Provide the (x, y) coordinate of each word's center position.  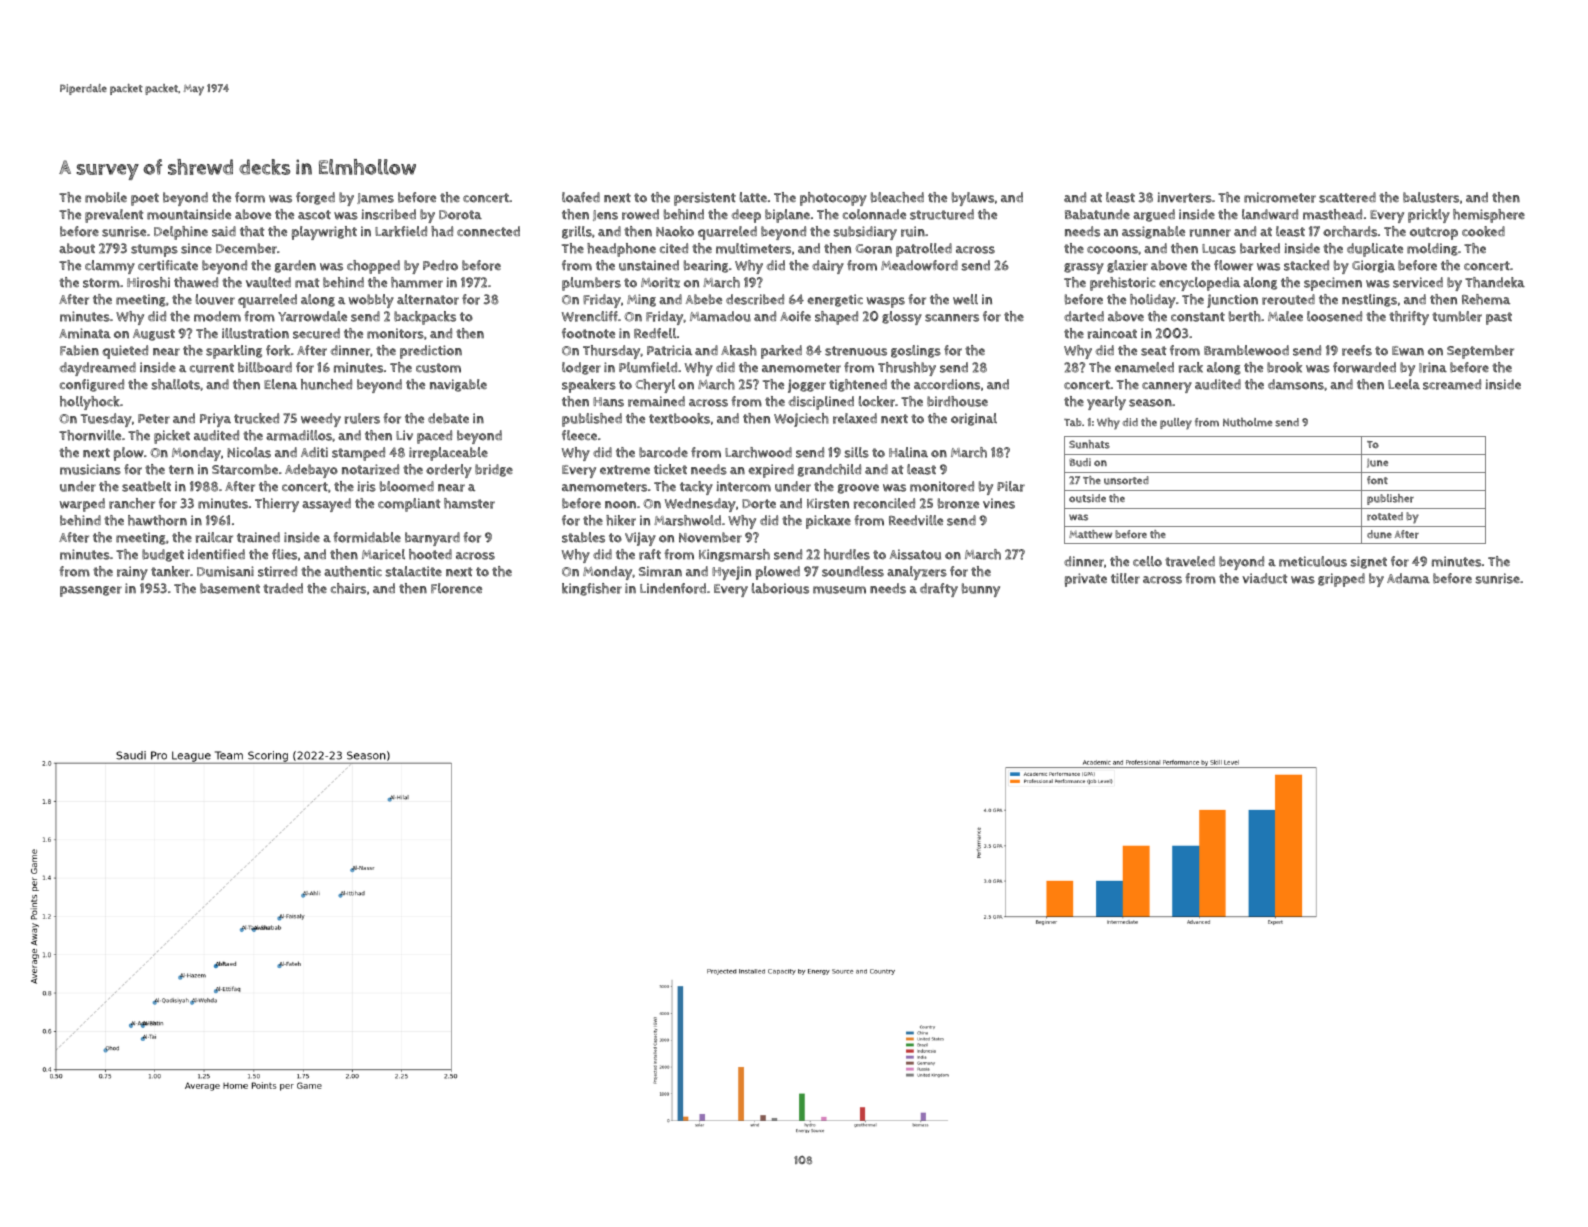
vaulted (268, 282)
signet (1368, 562)
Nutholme (1247, 422)
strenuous (856, 351)
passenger (91, 591)
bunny (981, 590)
